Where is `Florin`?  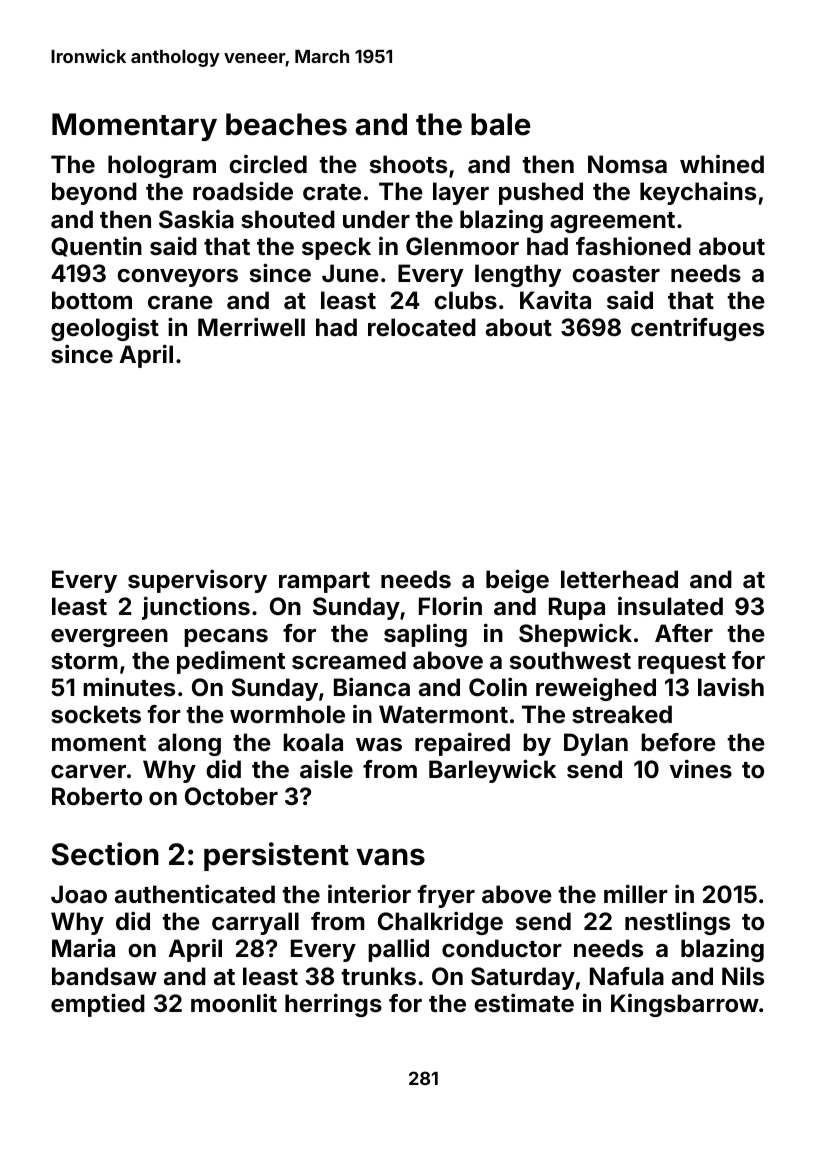 Florin is located at coordinates (450, 605).
